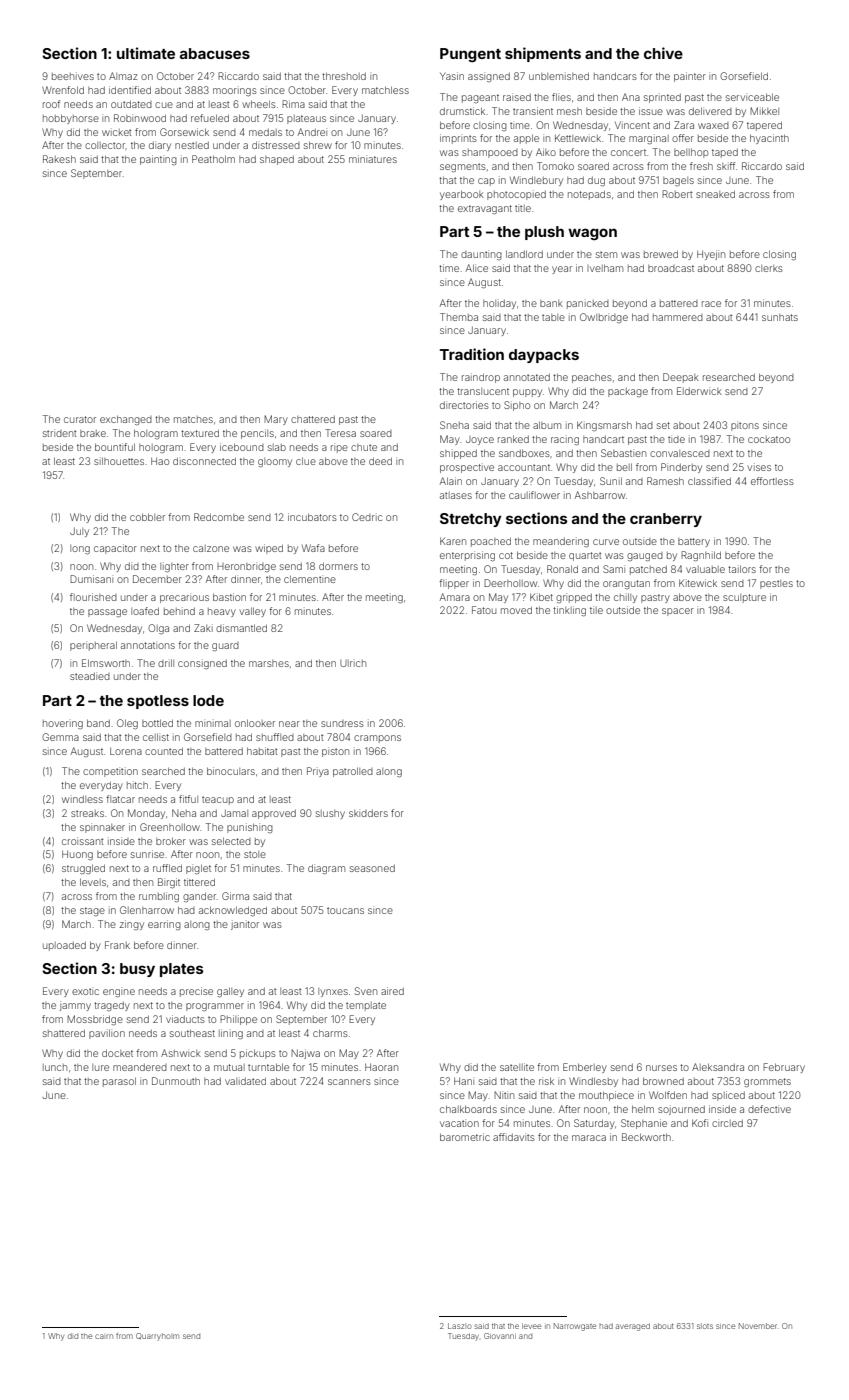 This document has height=1400, width=849. What do you see at coordinates (780, 317) in the document?
I see `sunhats` at bounding box center [780, 317].
